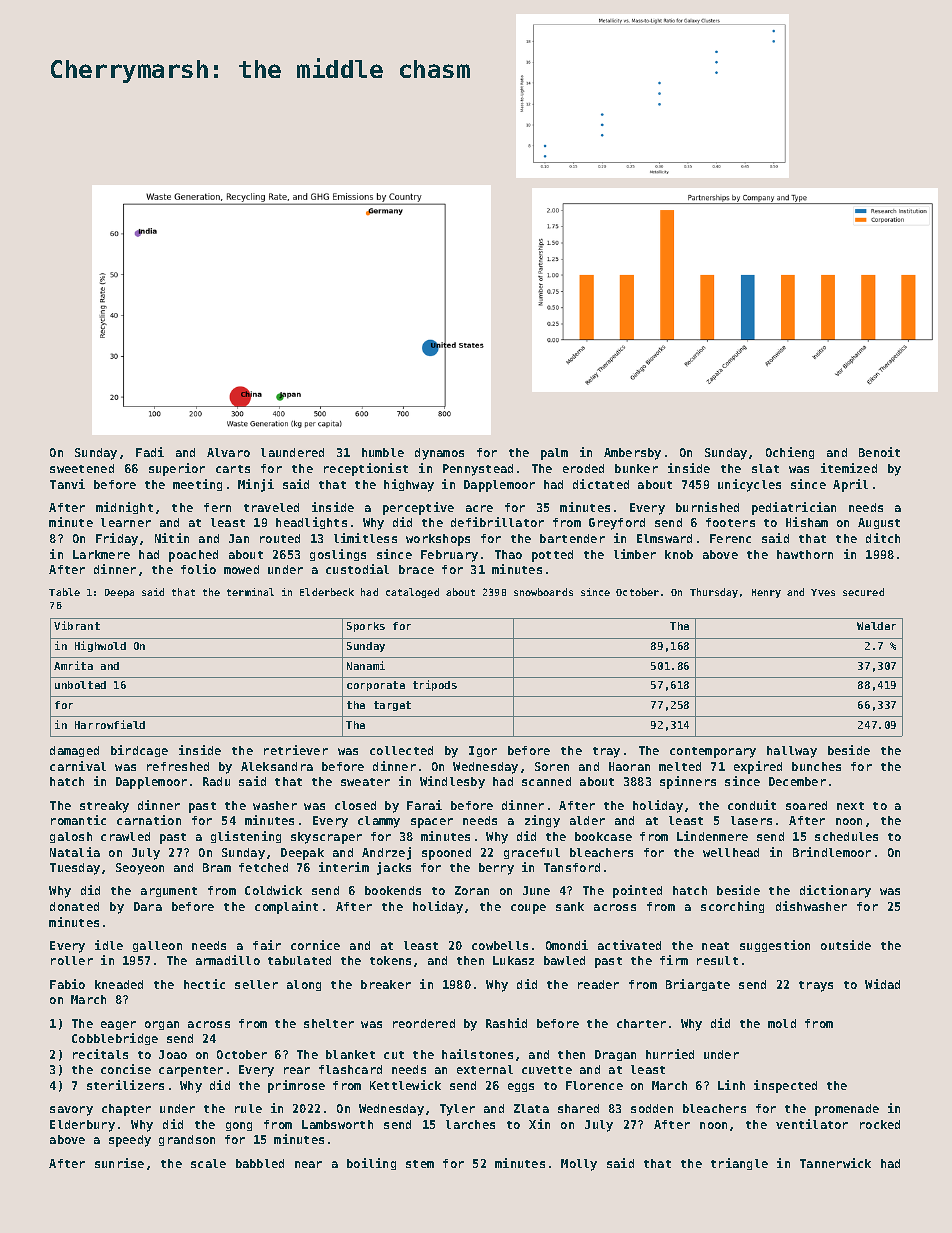  I want to click on sunrise, so click(119, 1163).
